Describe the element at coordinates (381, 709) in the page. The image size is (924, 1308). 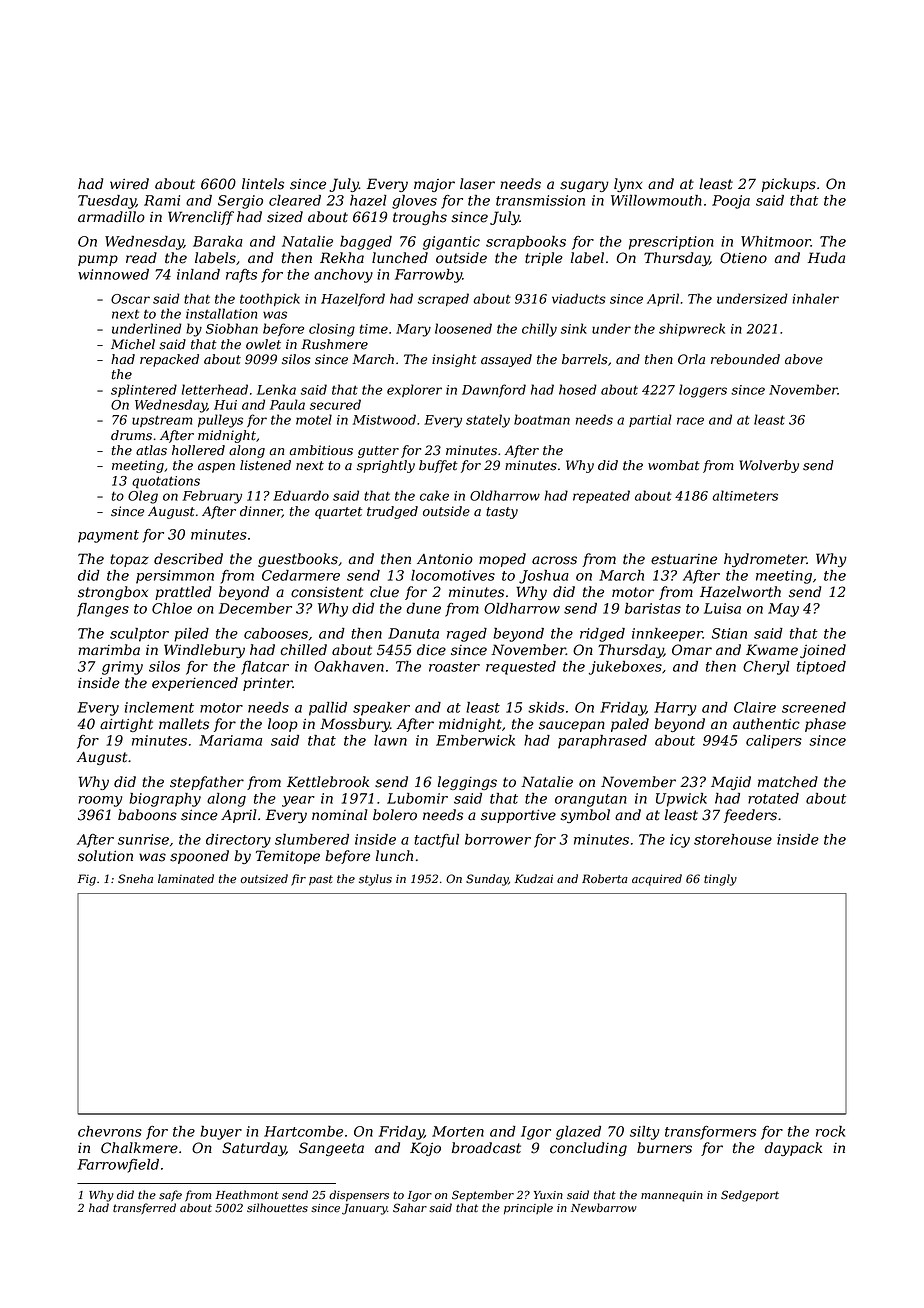
I see `speaker` at that location.
